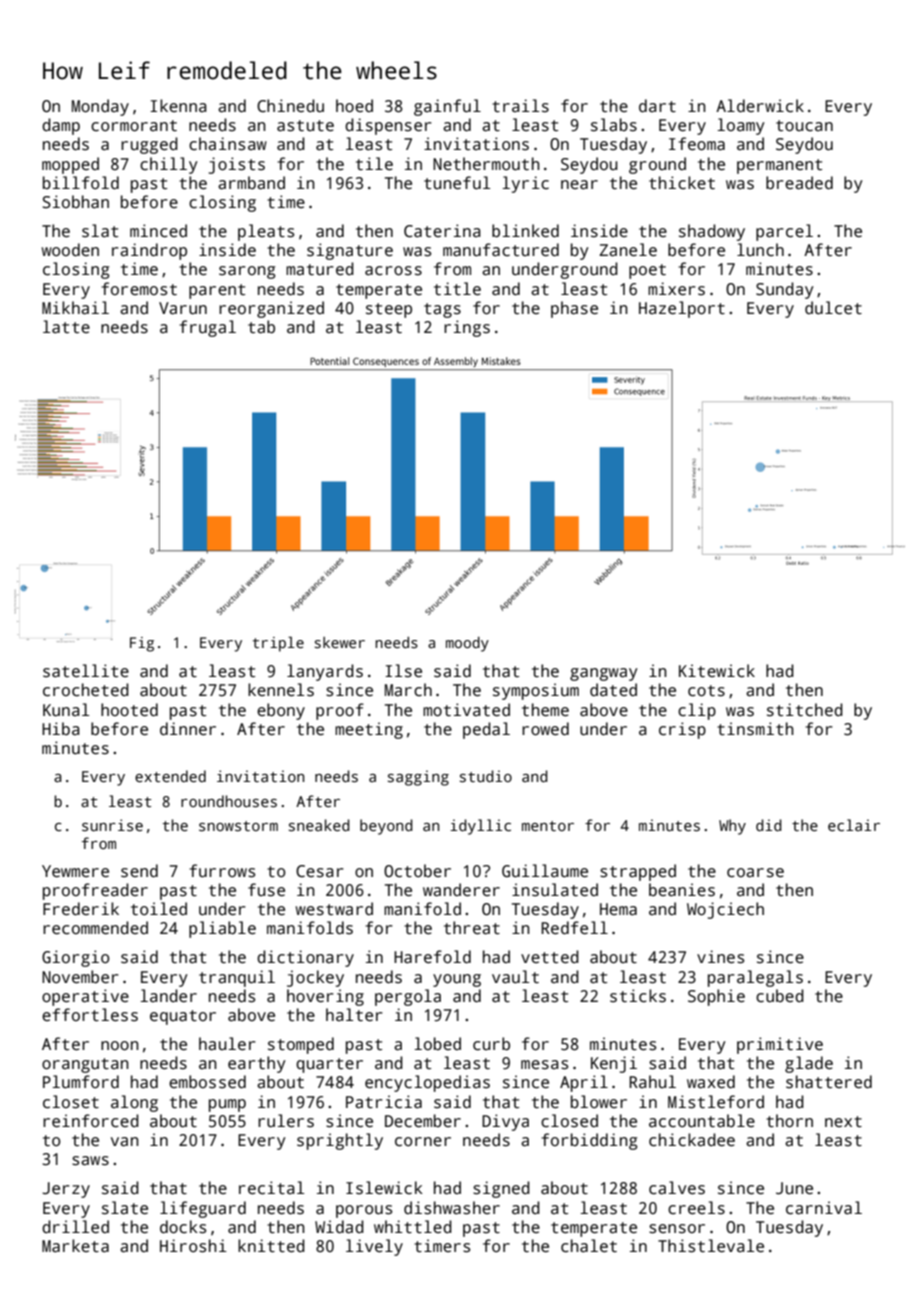 The height and width of the image is (1308, 924). Describe the element at coordinates (799, 183) in the image. I see `breaded` at that location.
